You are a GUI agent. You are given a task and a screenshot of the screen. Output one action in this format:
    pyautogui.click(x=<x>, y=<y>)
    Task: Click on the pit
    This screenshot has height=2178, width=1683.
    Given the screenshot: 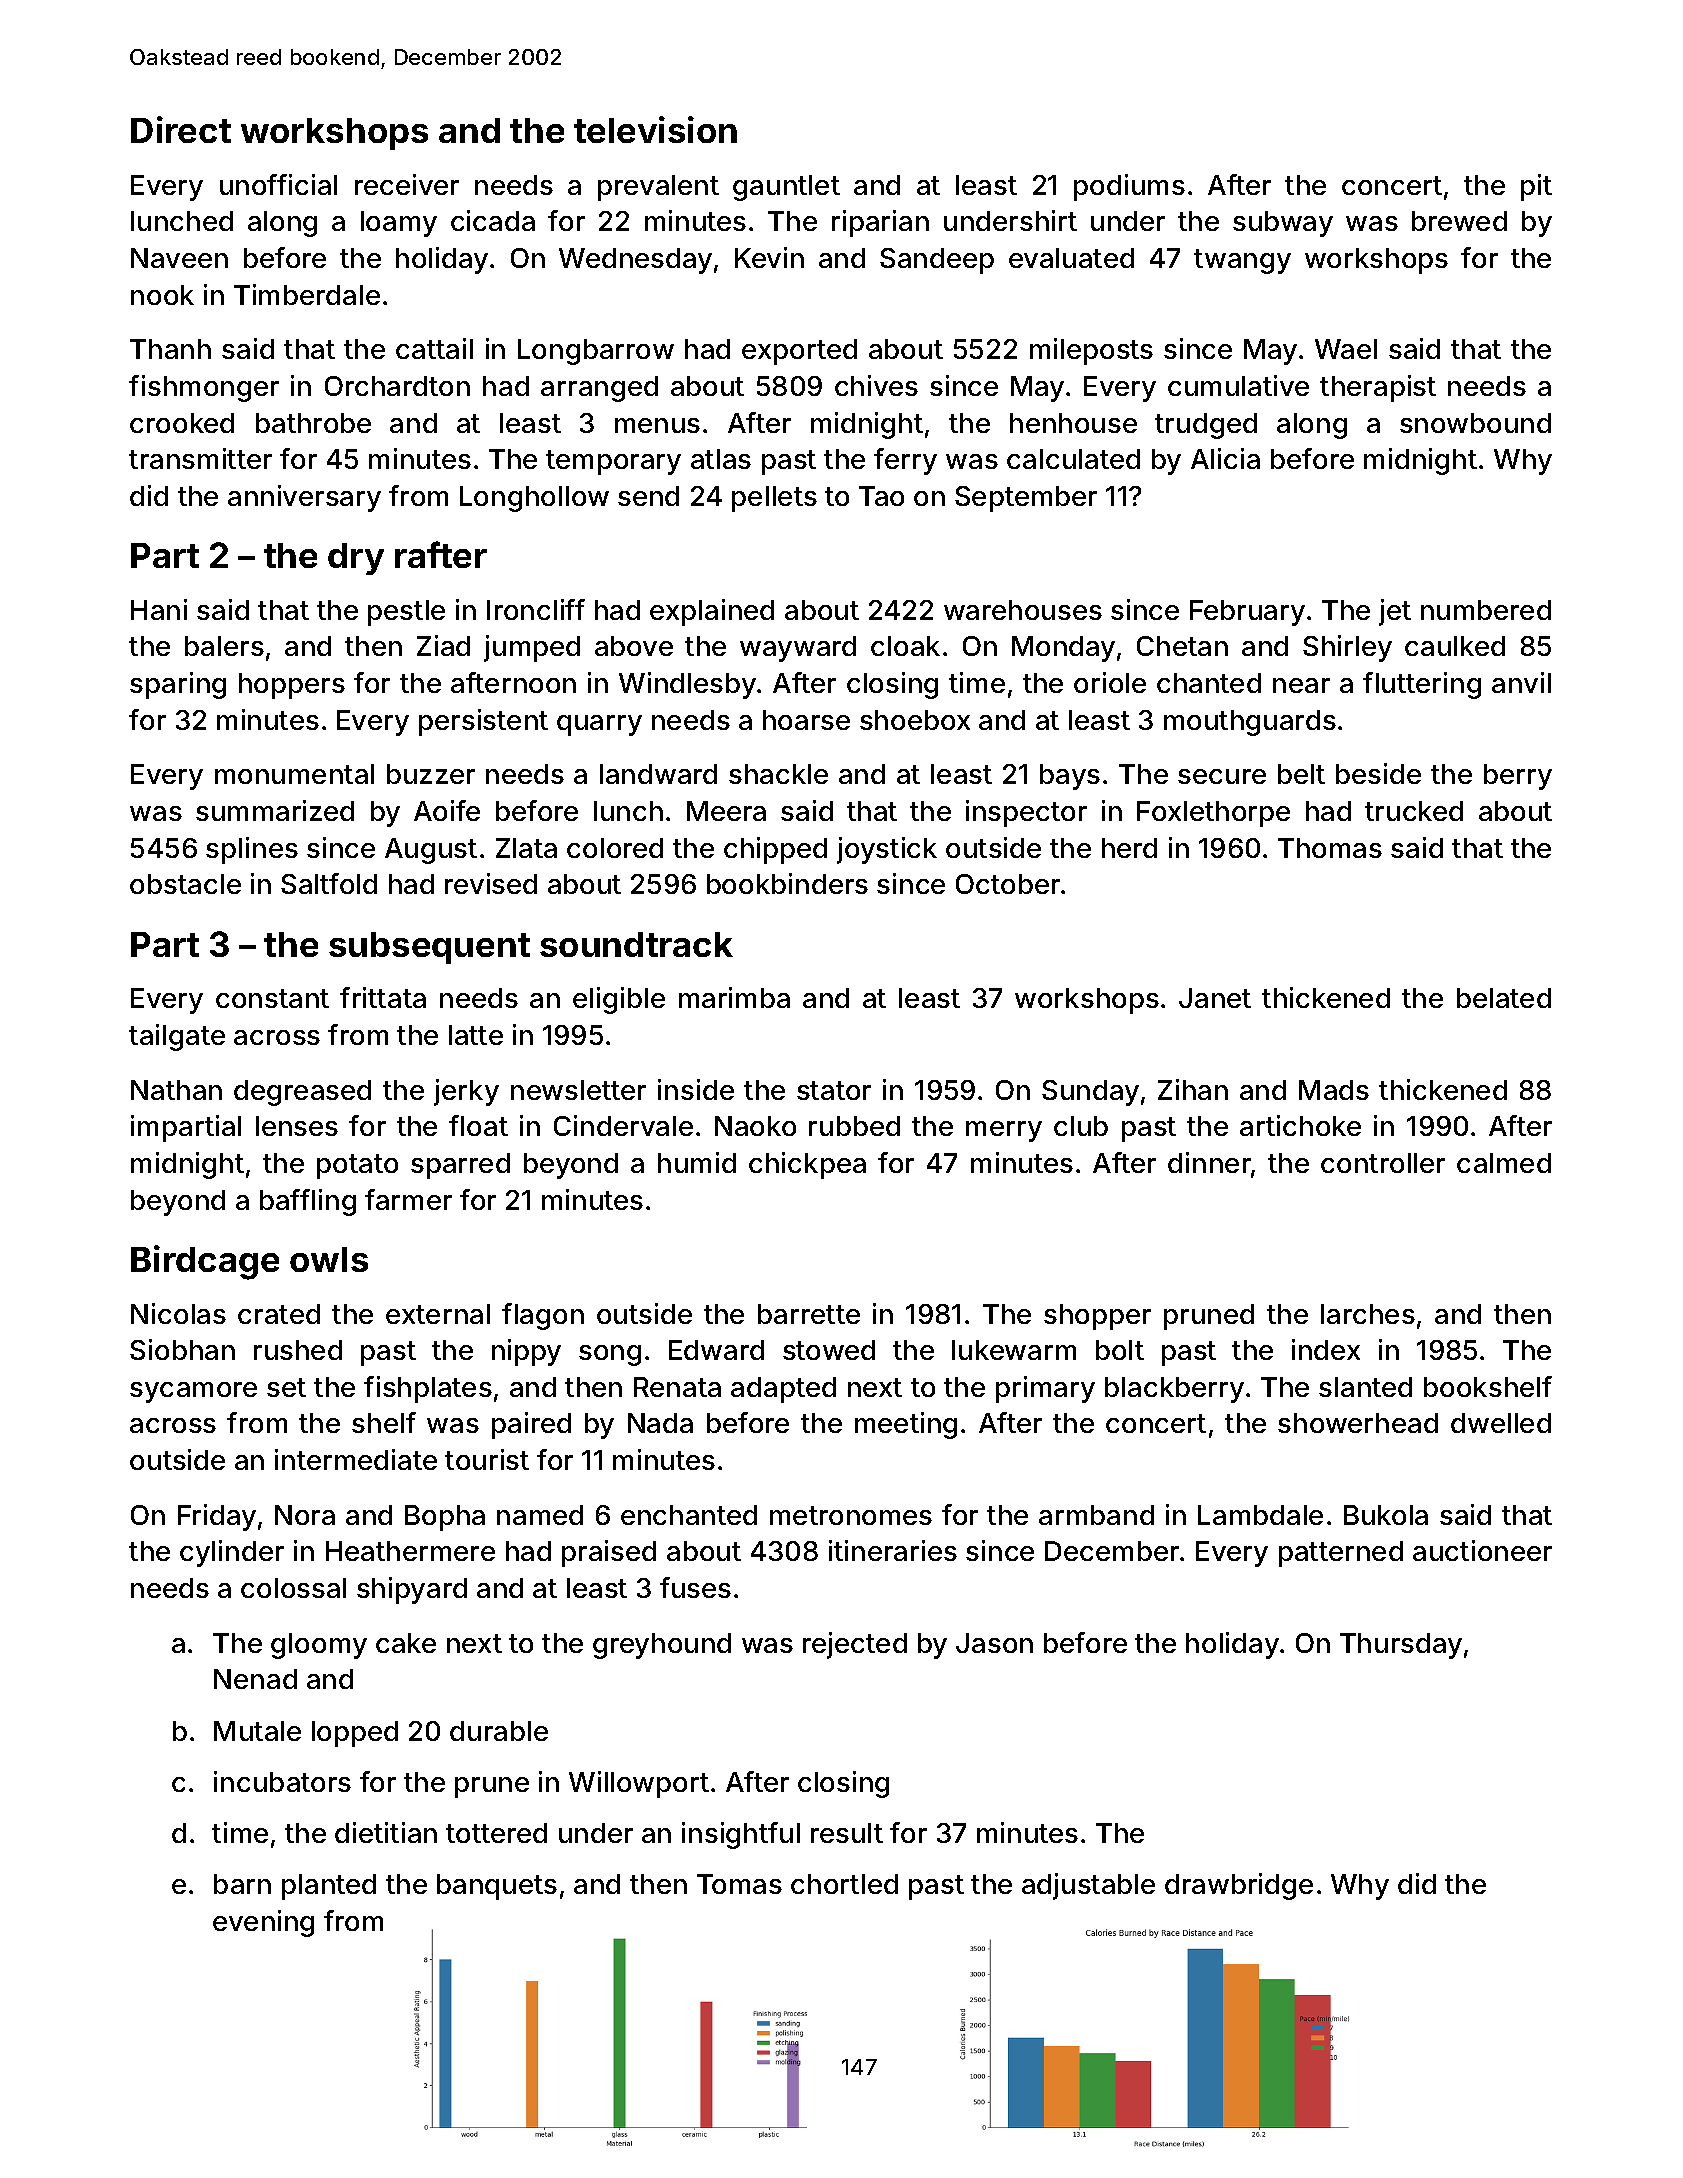 What is the action you would take?
    pyautogui.click(x=1536, y=187)
